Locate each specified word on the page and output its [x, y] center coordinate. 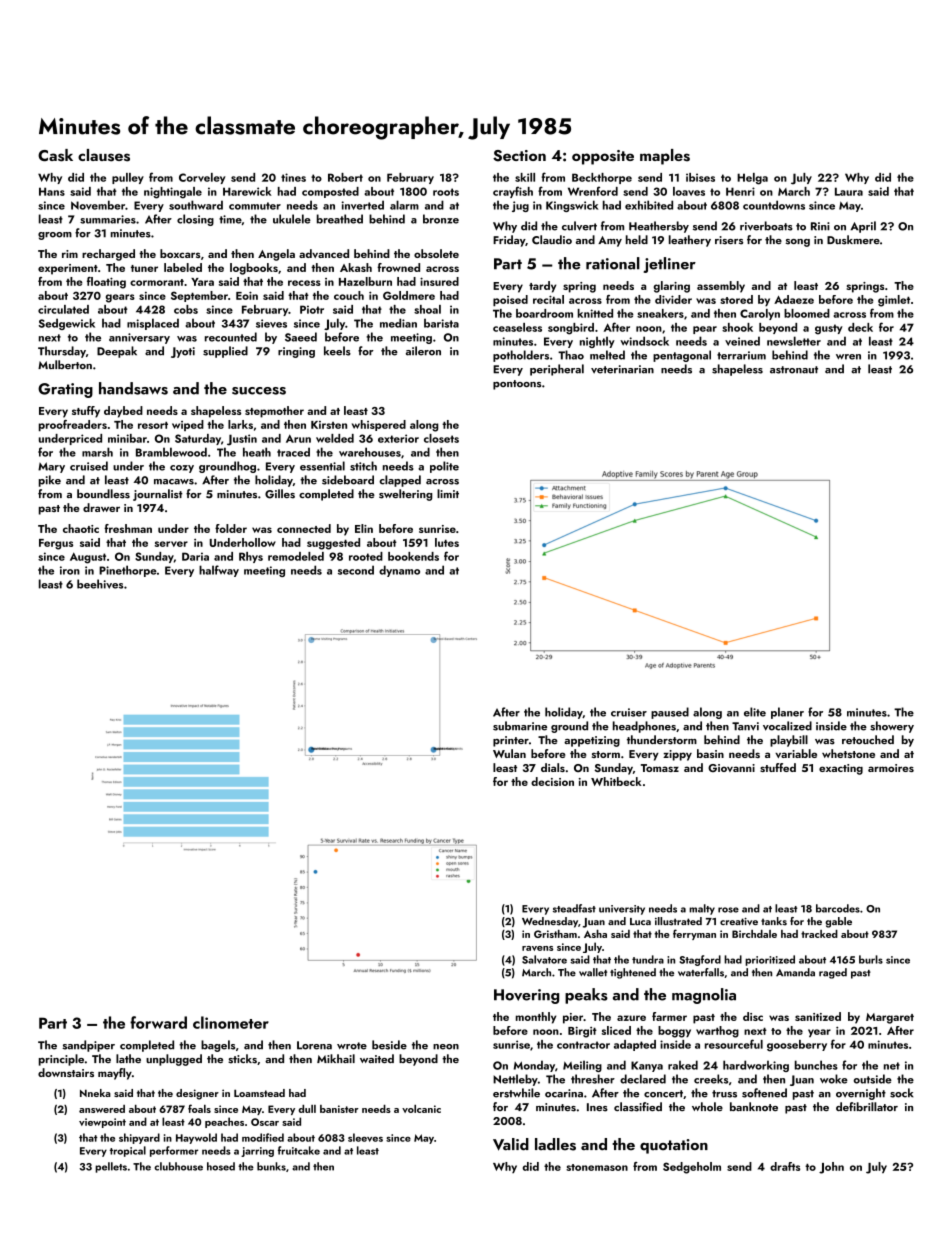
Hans [52, 191]
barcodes [838, 908]
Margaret [890, 1018]
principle [61, 1060]
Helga [752, 179]
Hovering [526, 996]
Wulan [509, 753]
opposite [603, 157]
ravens [537, 948]
